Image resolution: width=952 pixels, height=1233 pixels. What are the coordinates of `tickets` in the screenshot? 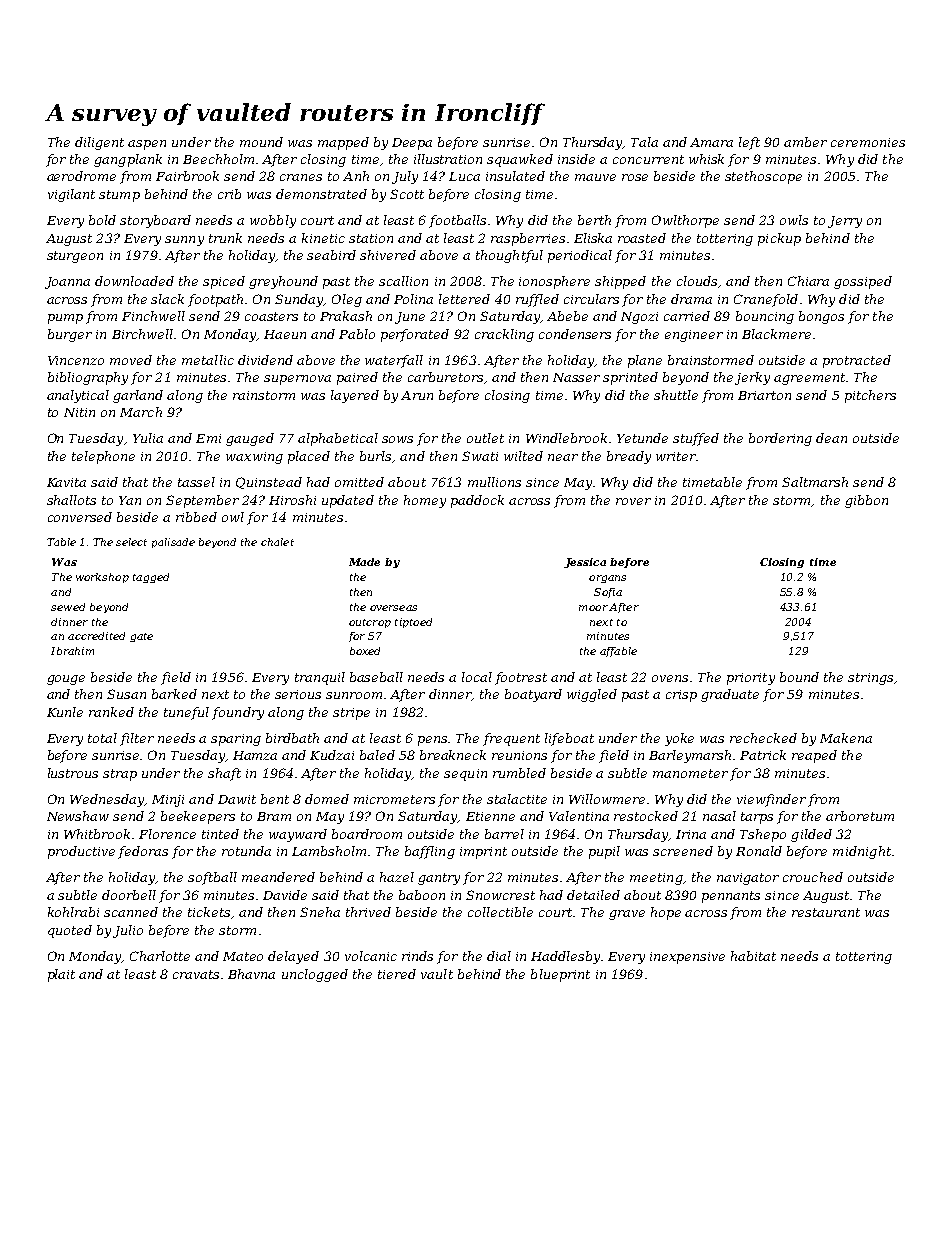 It's located at (209, 912).
